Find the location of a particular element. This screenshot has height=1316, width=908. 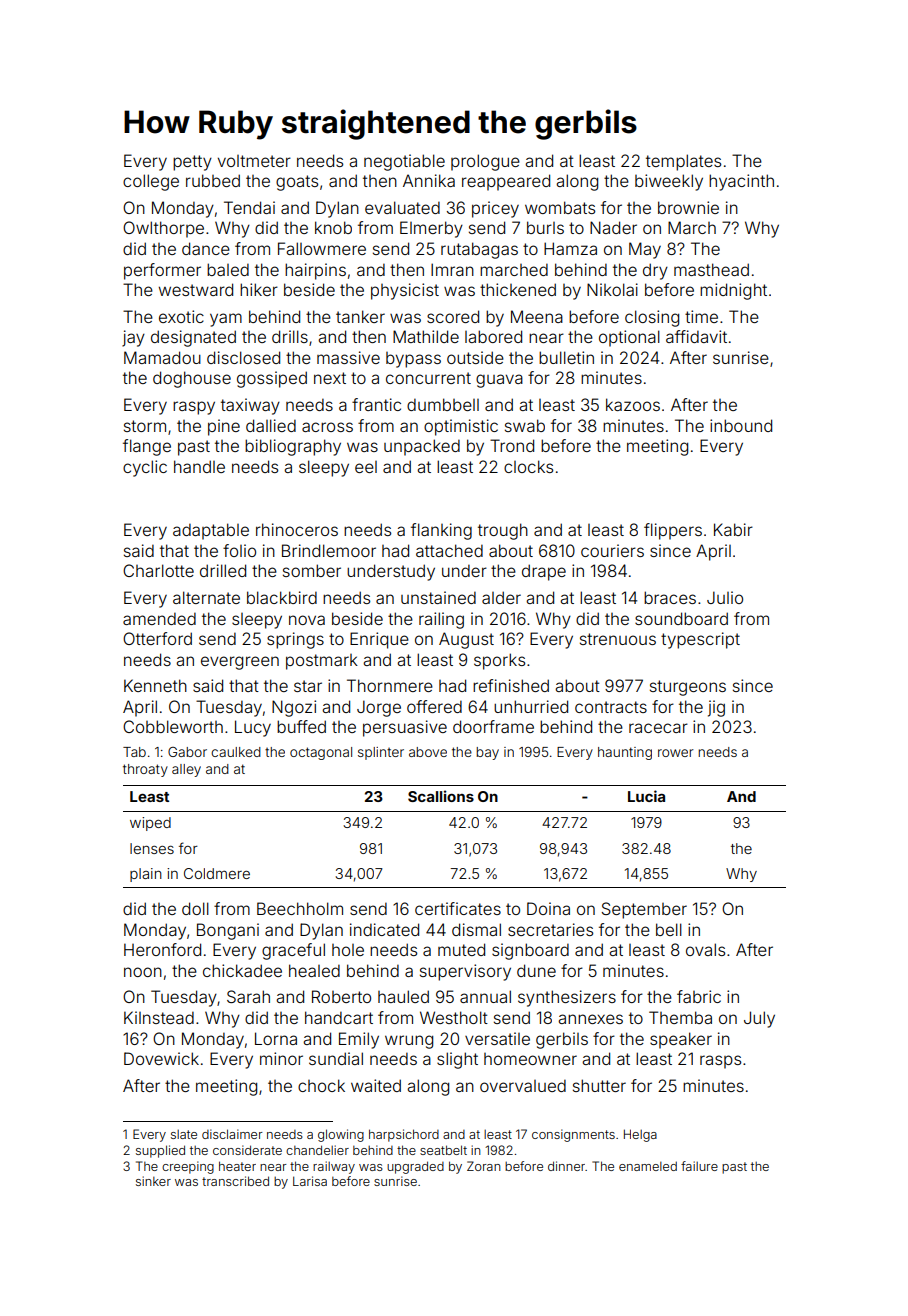

storm is located at coordinates (145, 426).
